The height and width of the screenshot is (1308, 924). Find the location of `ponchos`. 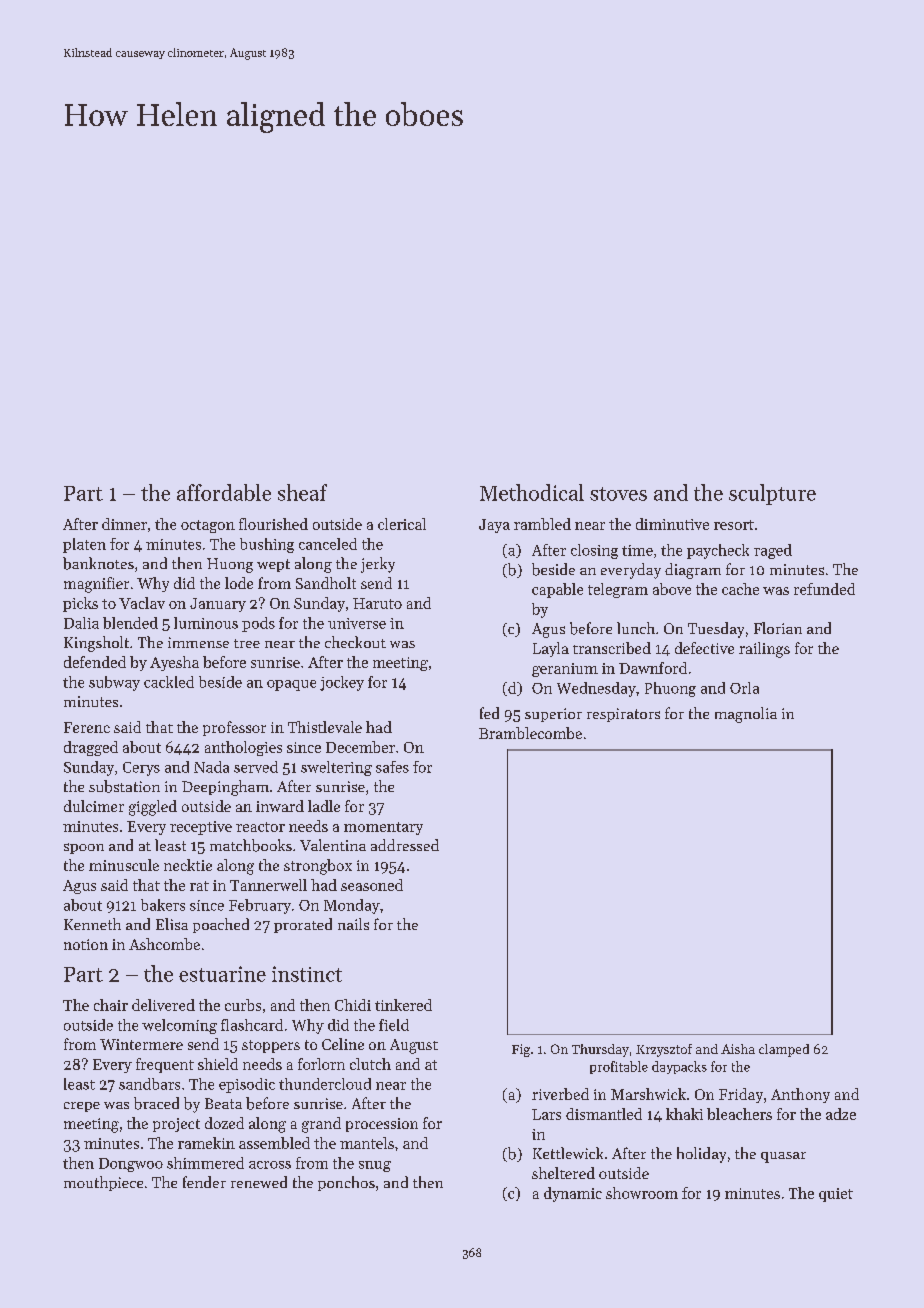

ponchos is located at coordinates (346, 1183).
